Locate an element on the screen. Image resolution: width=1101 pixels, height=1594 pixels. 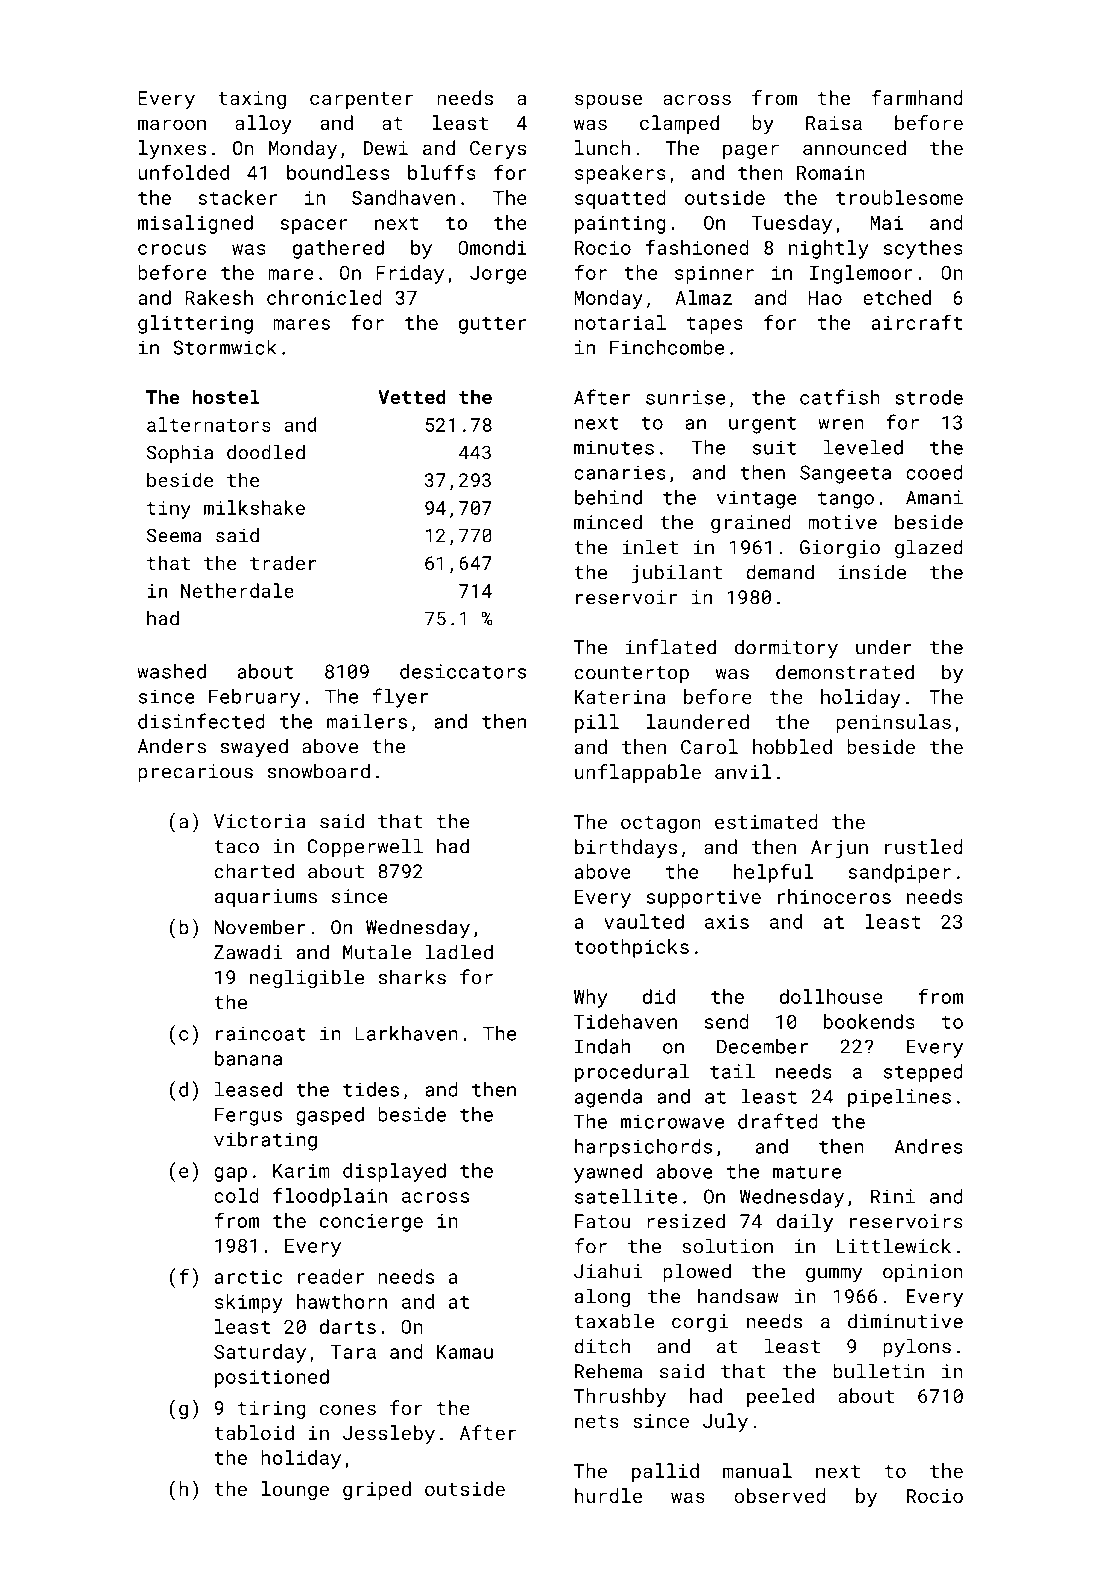
snowboard is located at coordinates (319, 771).
